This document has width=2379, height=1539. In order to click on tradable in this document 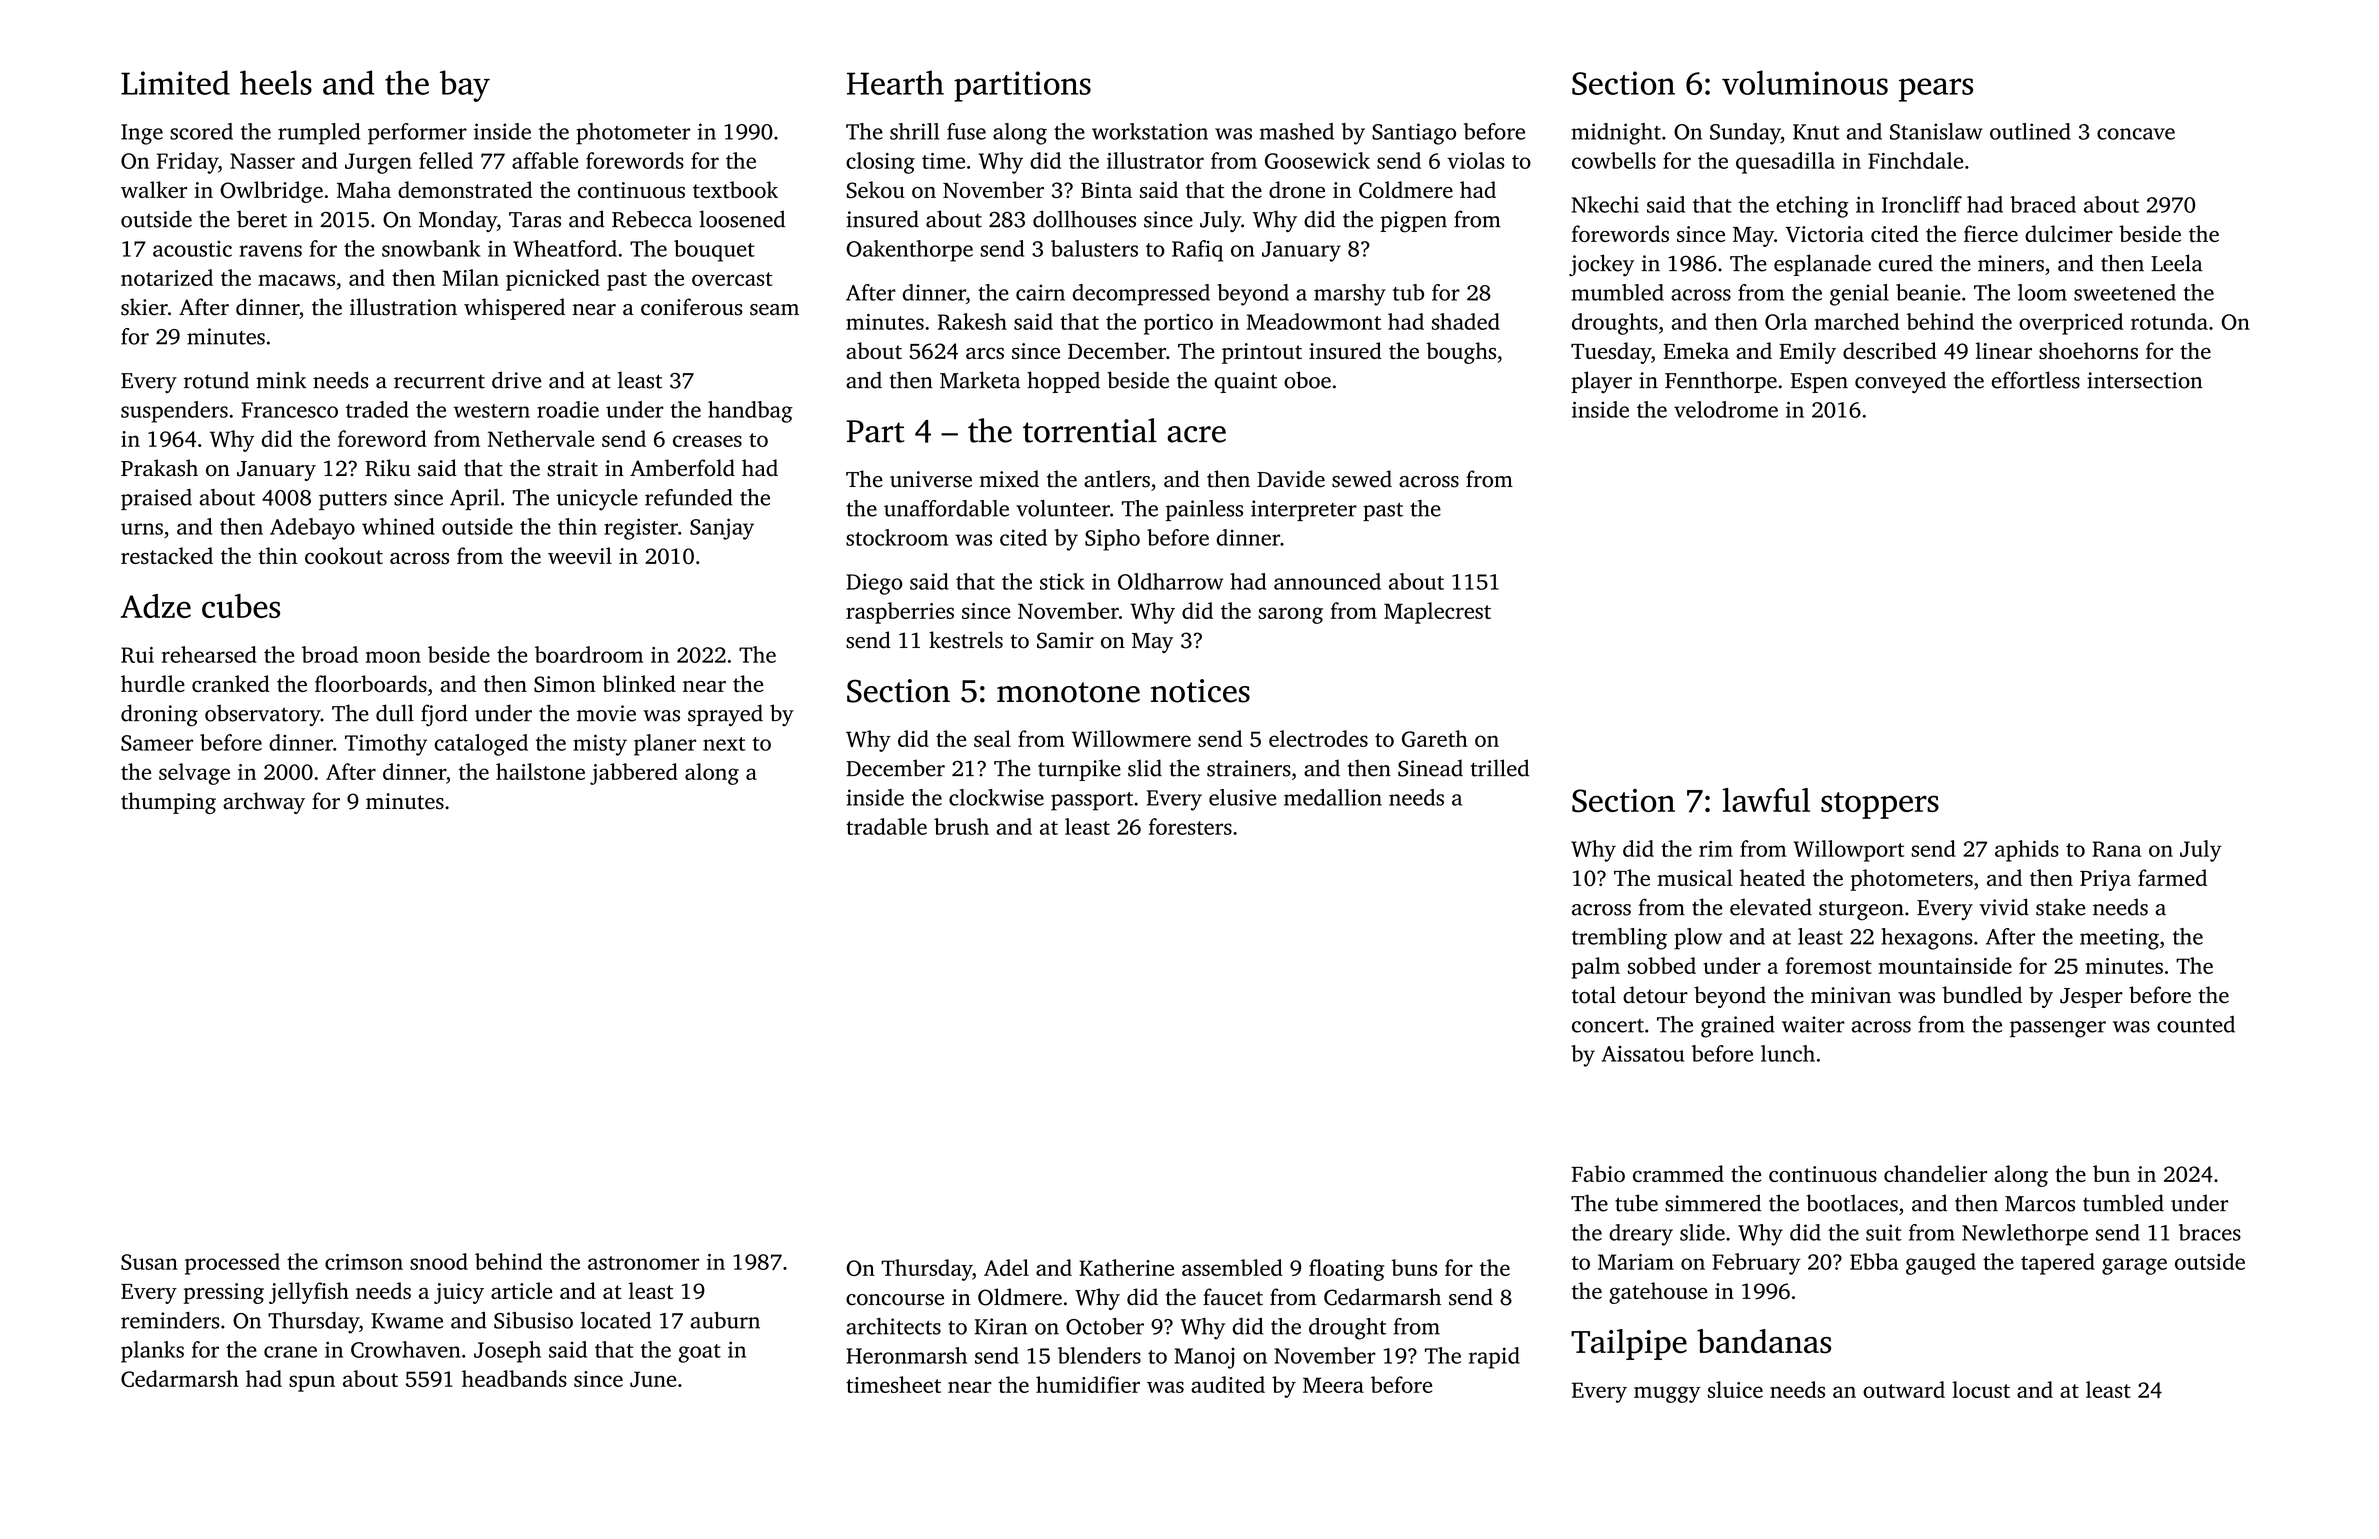, I will do `click(886, 826)`.
